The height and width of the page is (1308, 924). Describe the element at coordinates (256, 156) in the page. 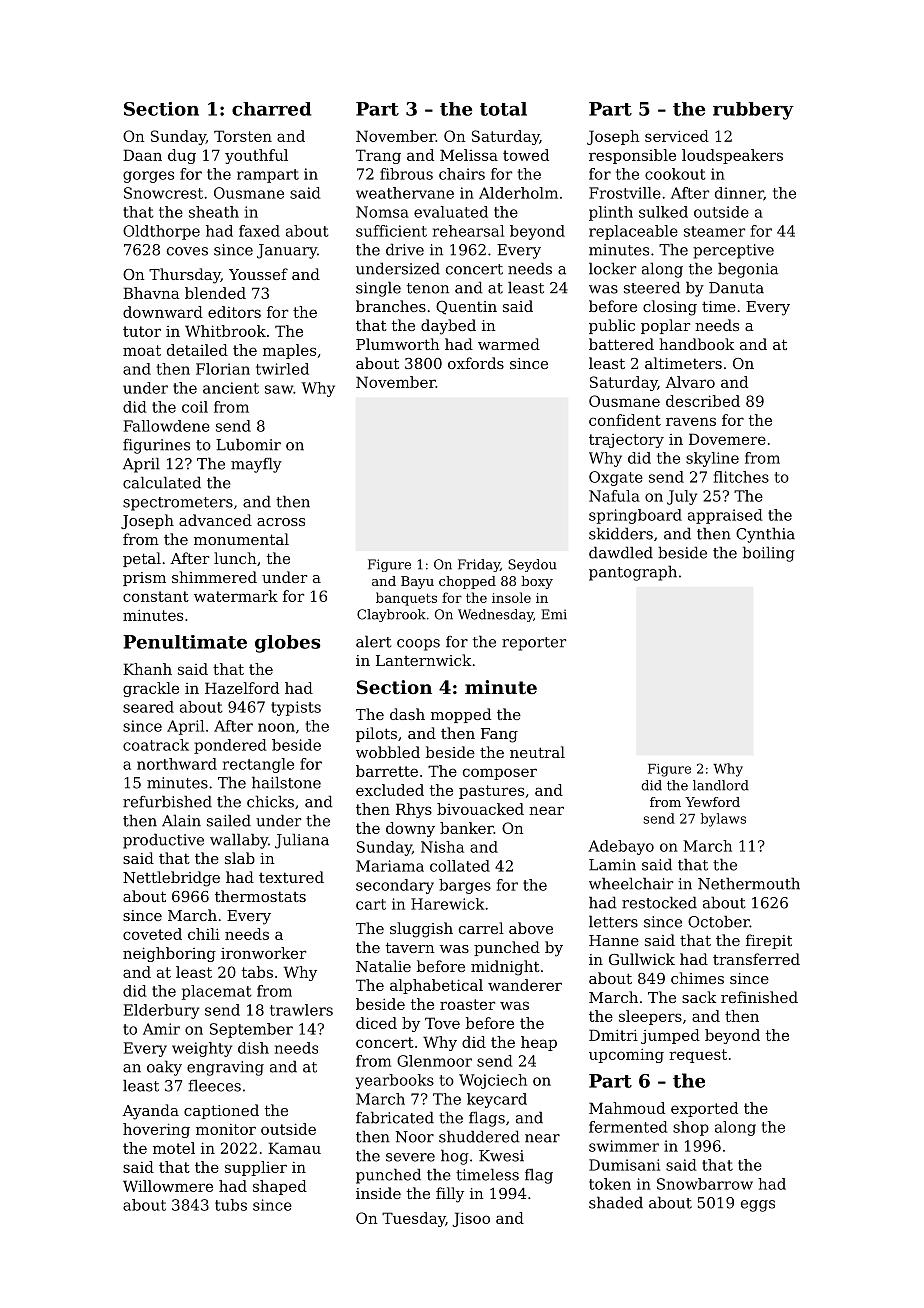

I see `youthful` at that location.
